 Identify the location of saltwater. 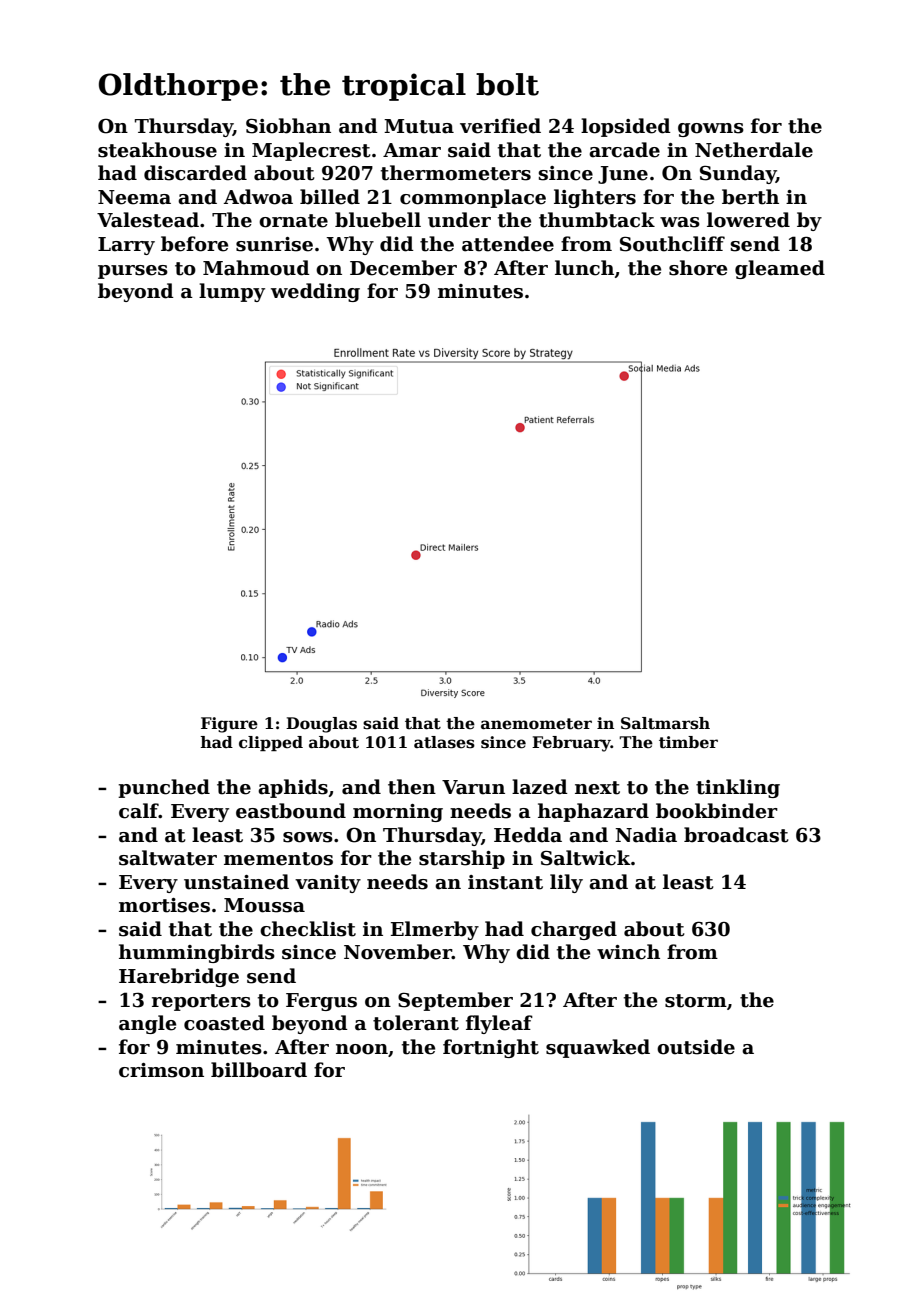
(168, 858).
